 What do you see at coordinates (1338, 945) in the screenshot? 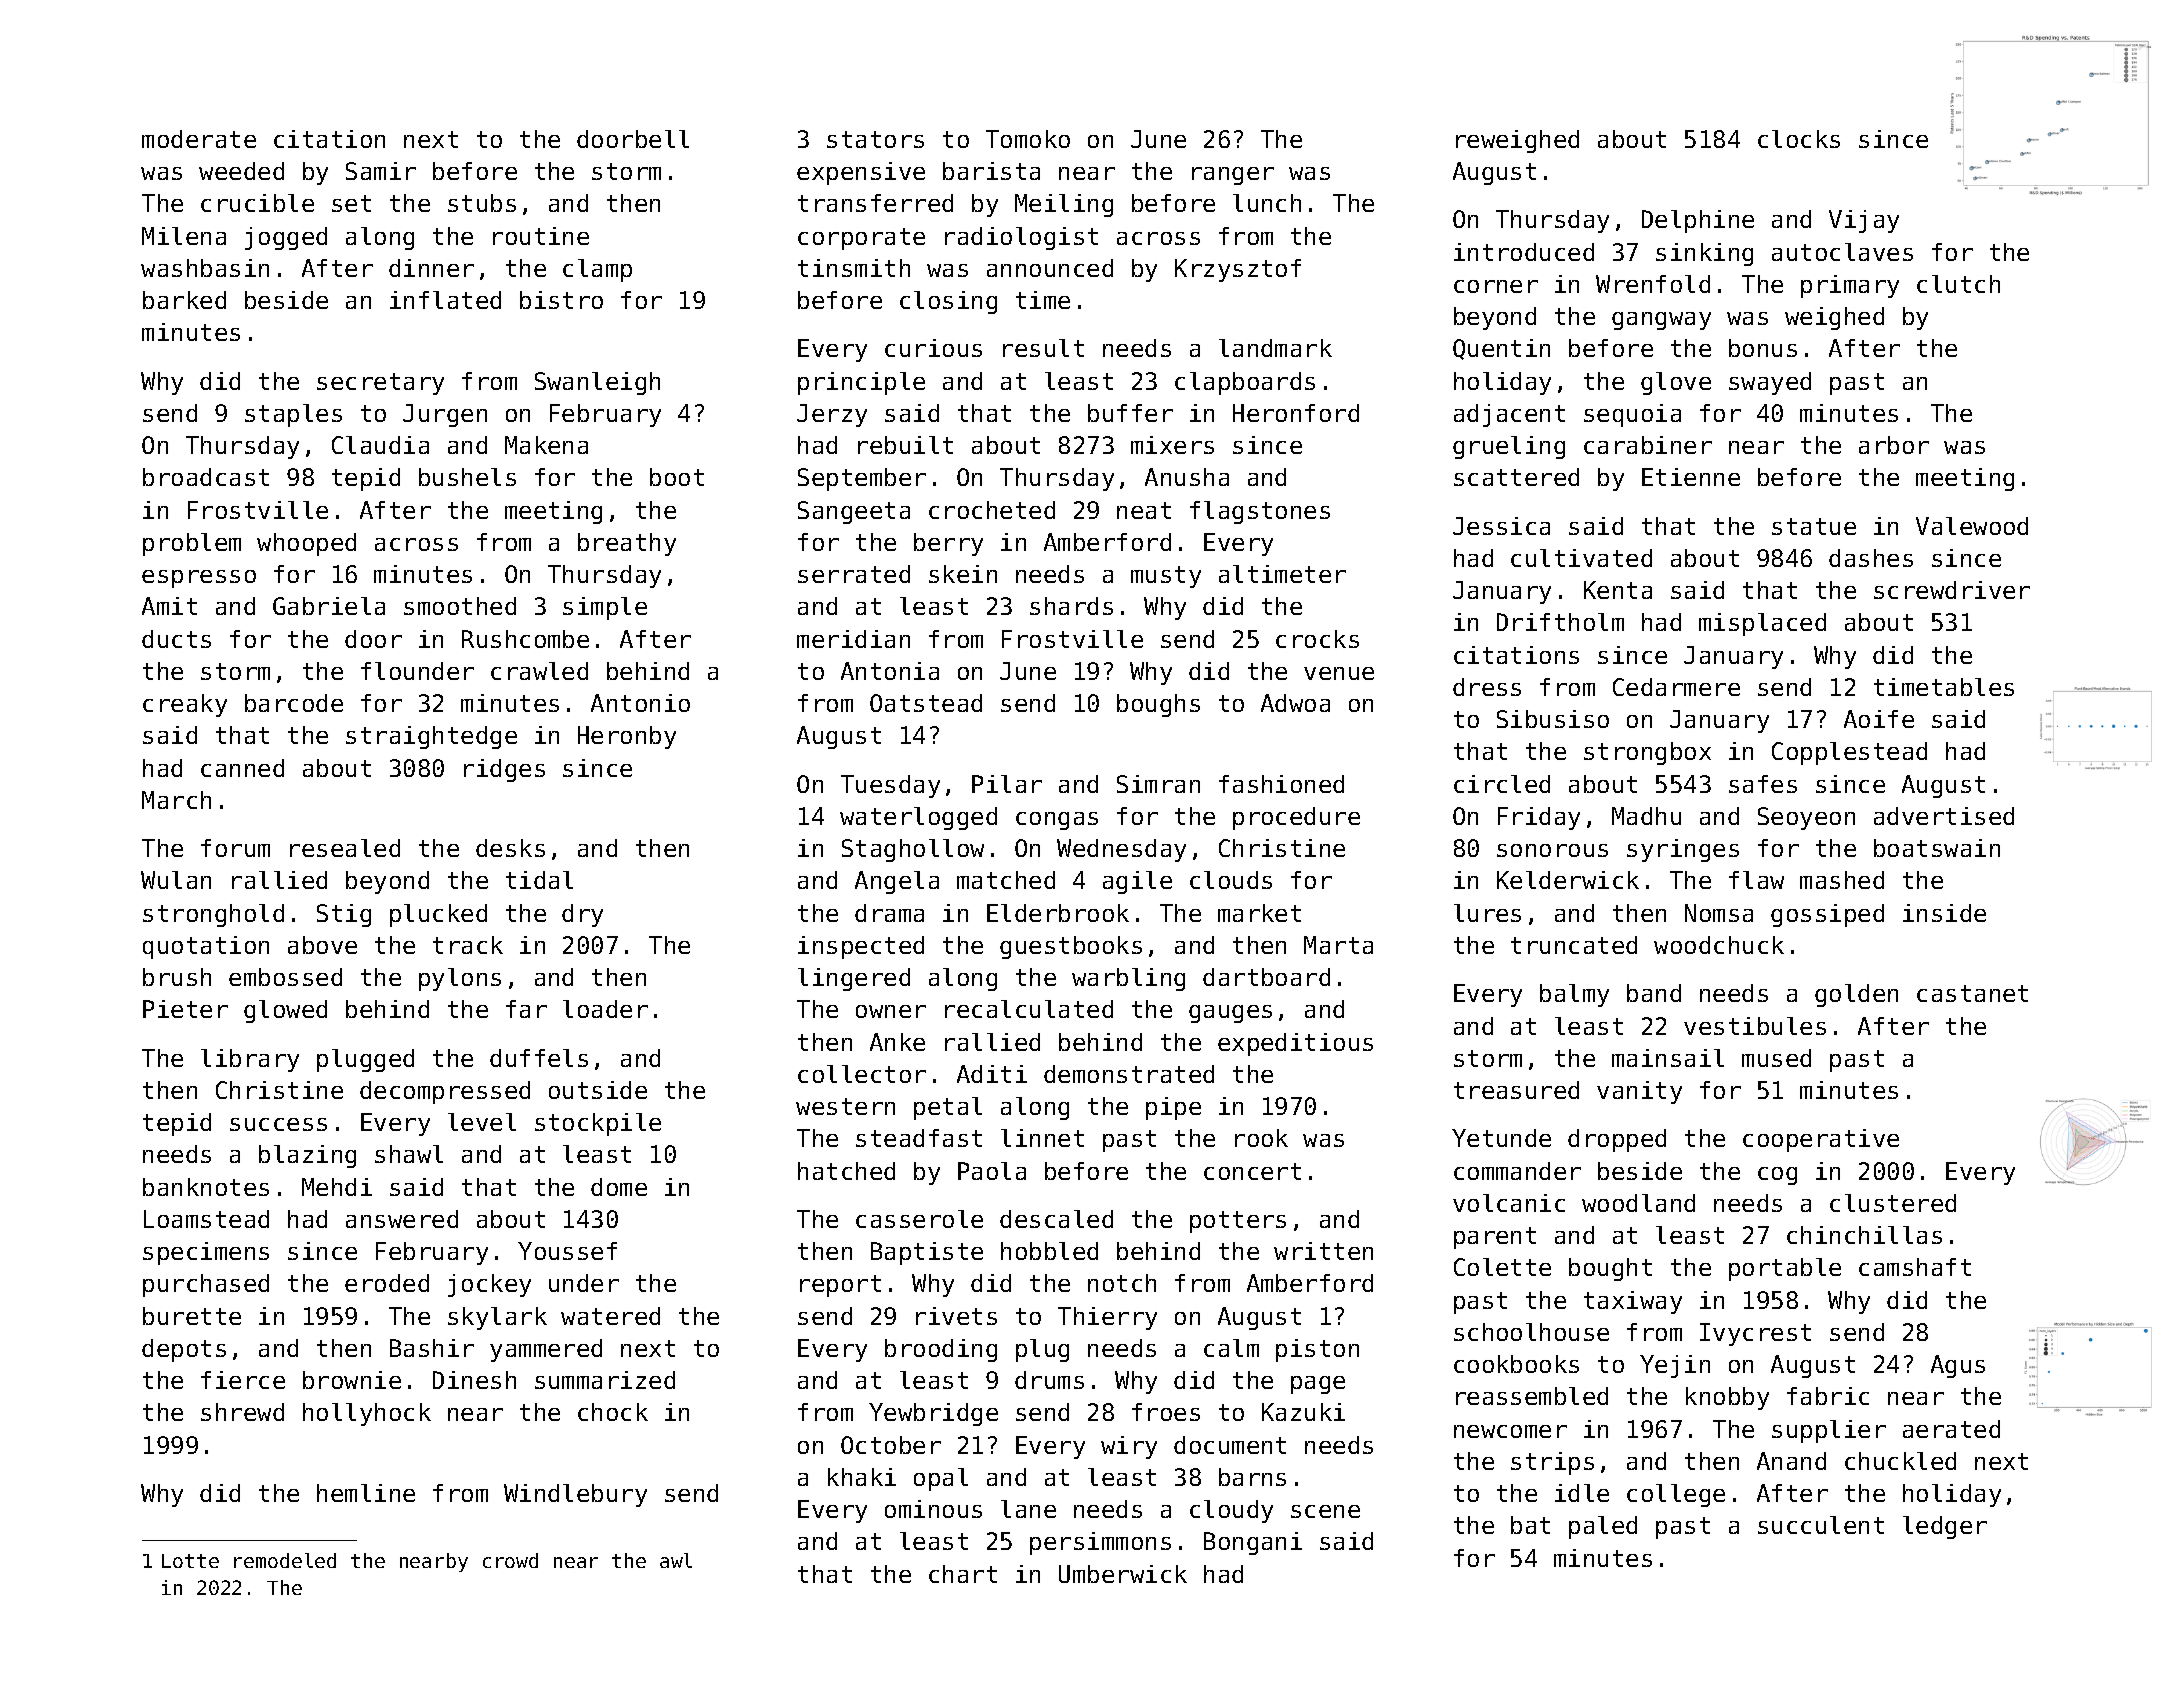
I see `Marta` at bounding box center [1338, 945].
